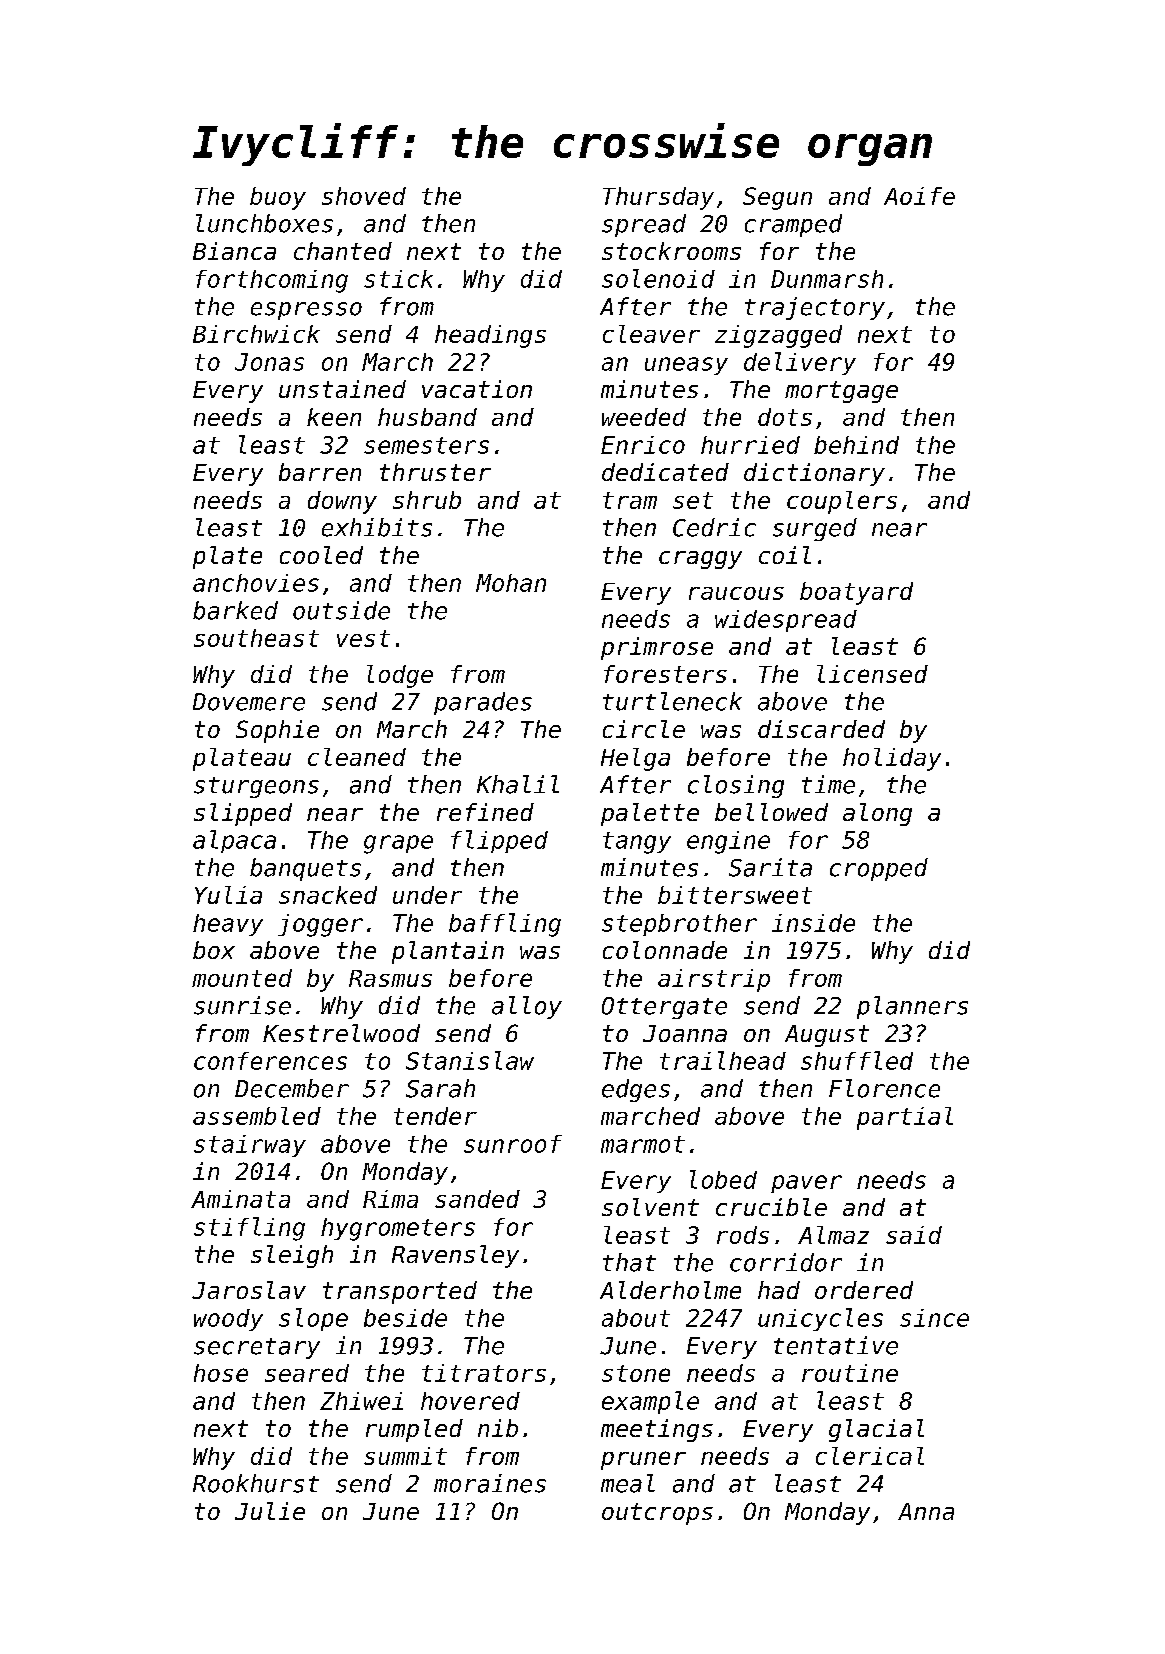 The width and height of the screenshot is (1165, 1654). I want to click on Rasmus, so click(390, 978).
